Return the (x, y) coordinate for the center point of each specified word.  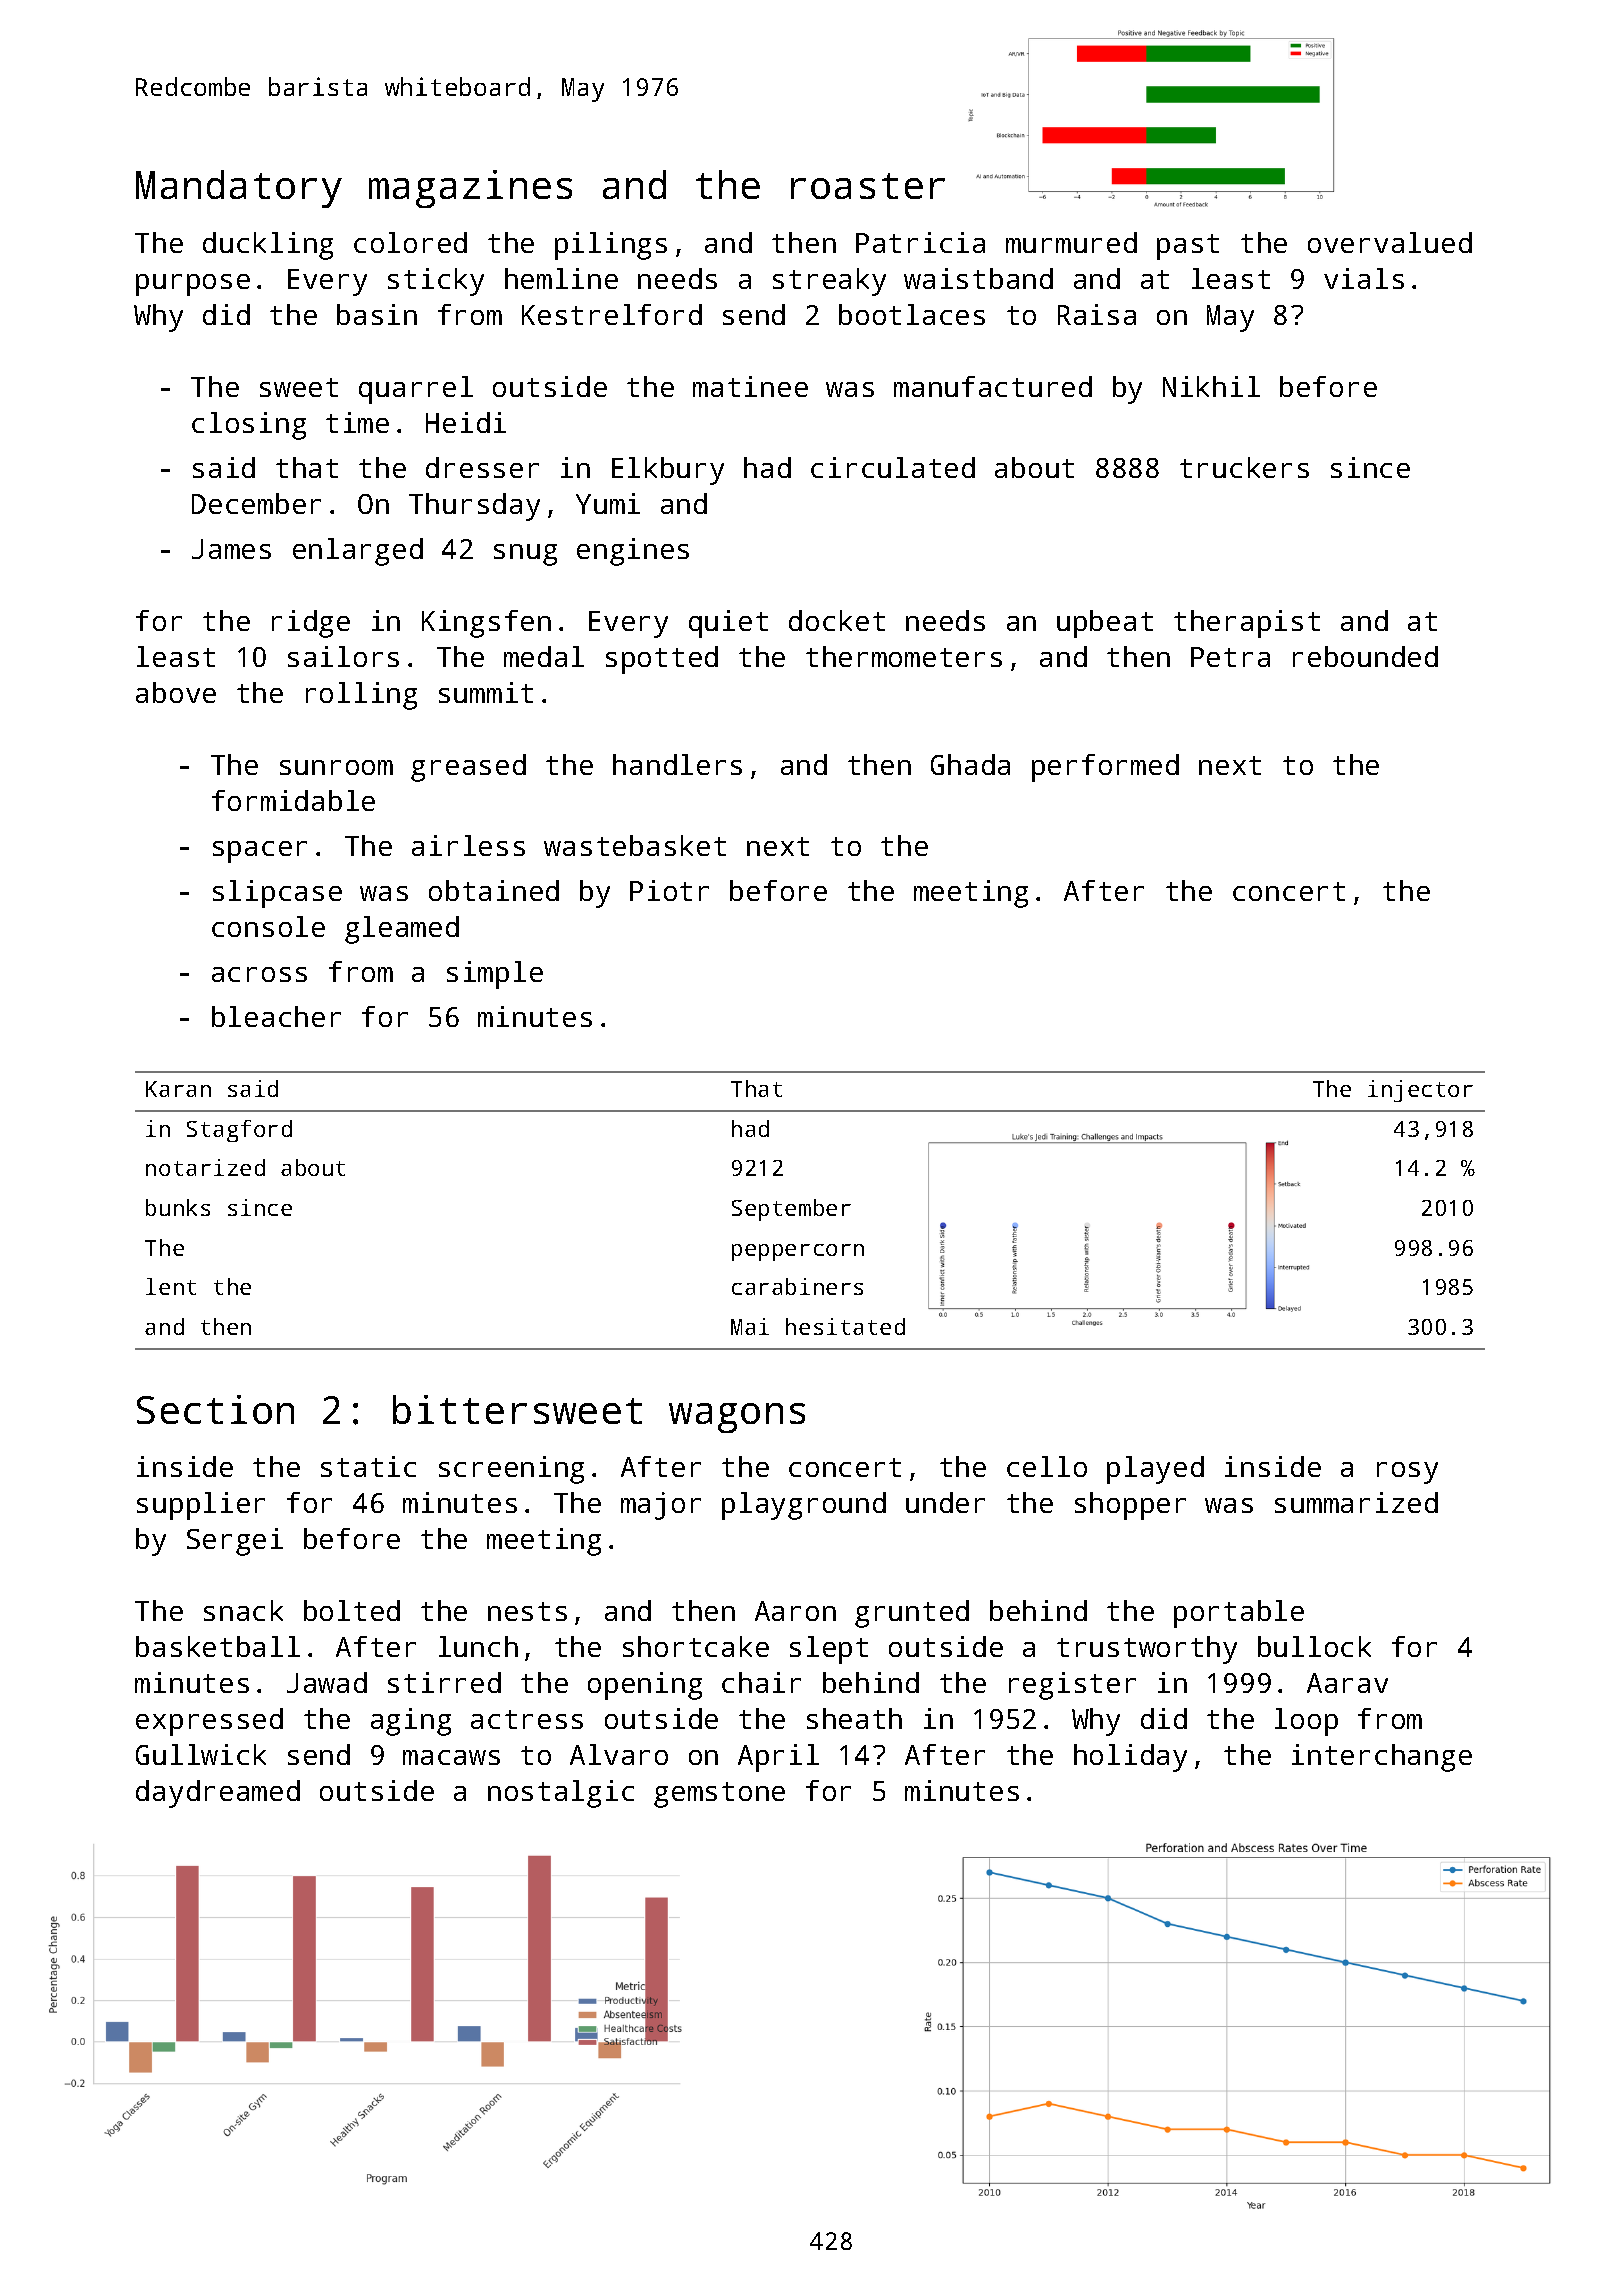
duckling (268, 246)
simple (495, 975)
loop (1306, 1722)
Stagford (239, 1131)
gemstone (719, 1795)
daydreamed (218, 1794)
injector (1420, 1091)
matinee (750, 386)
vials (1364, 278)
